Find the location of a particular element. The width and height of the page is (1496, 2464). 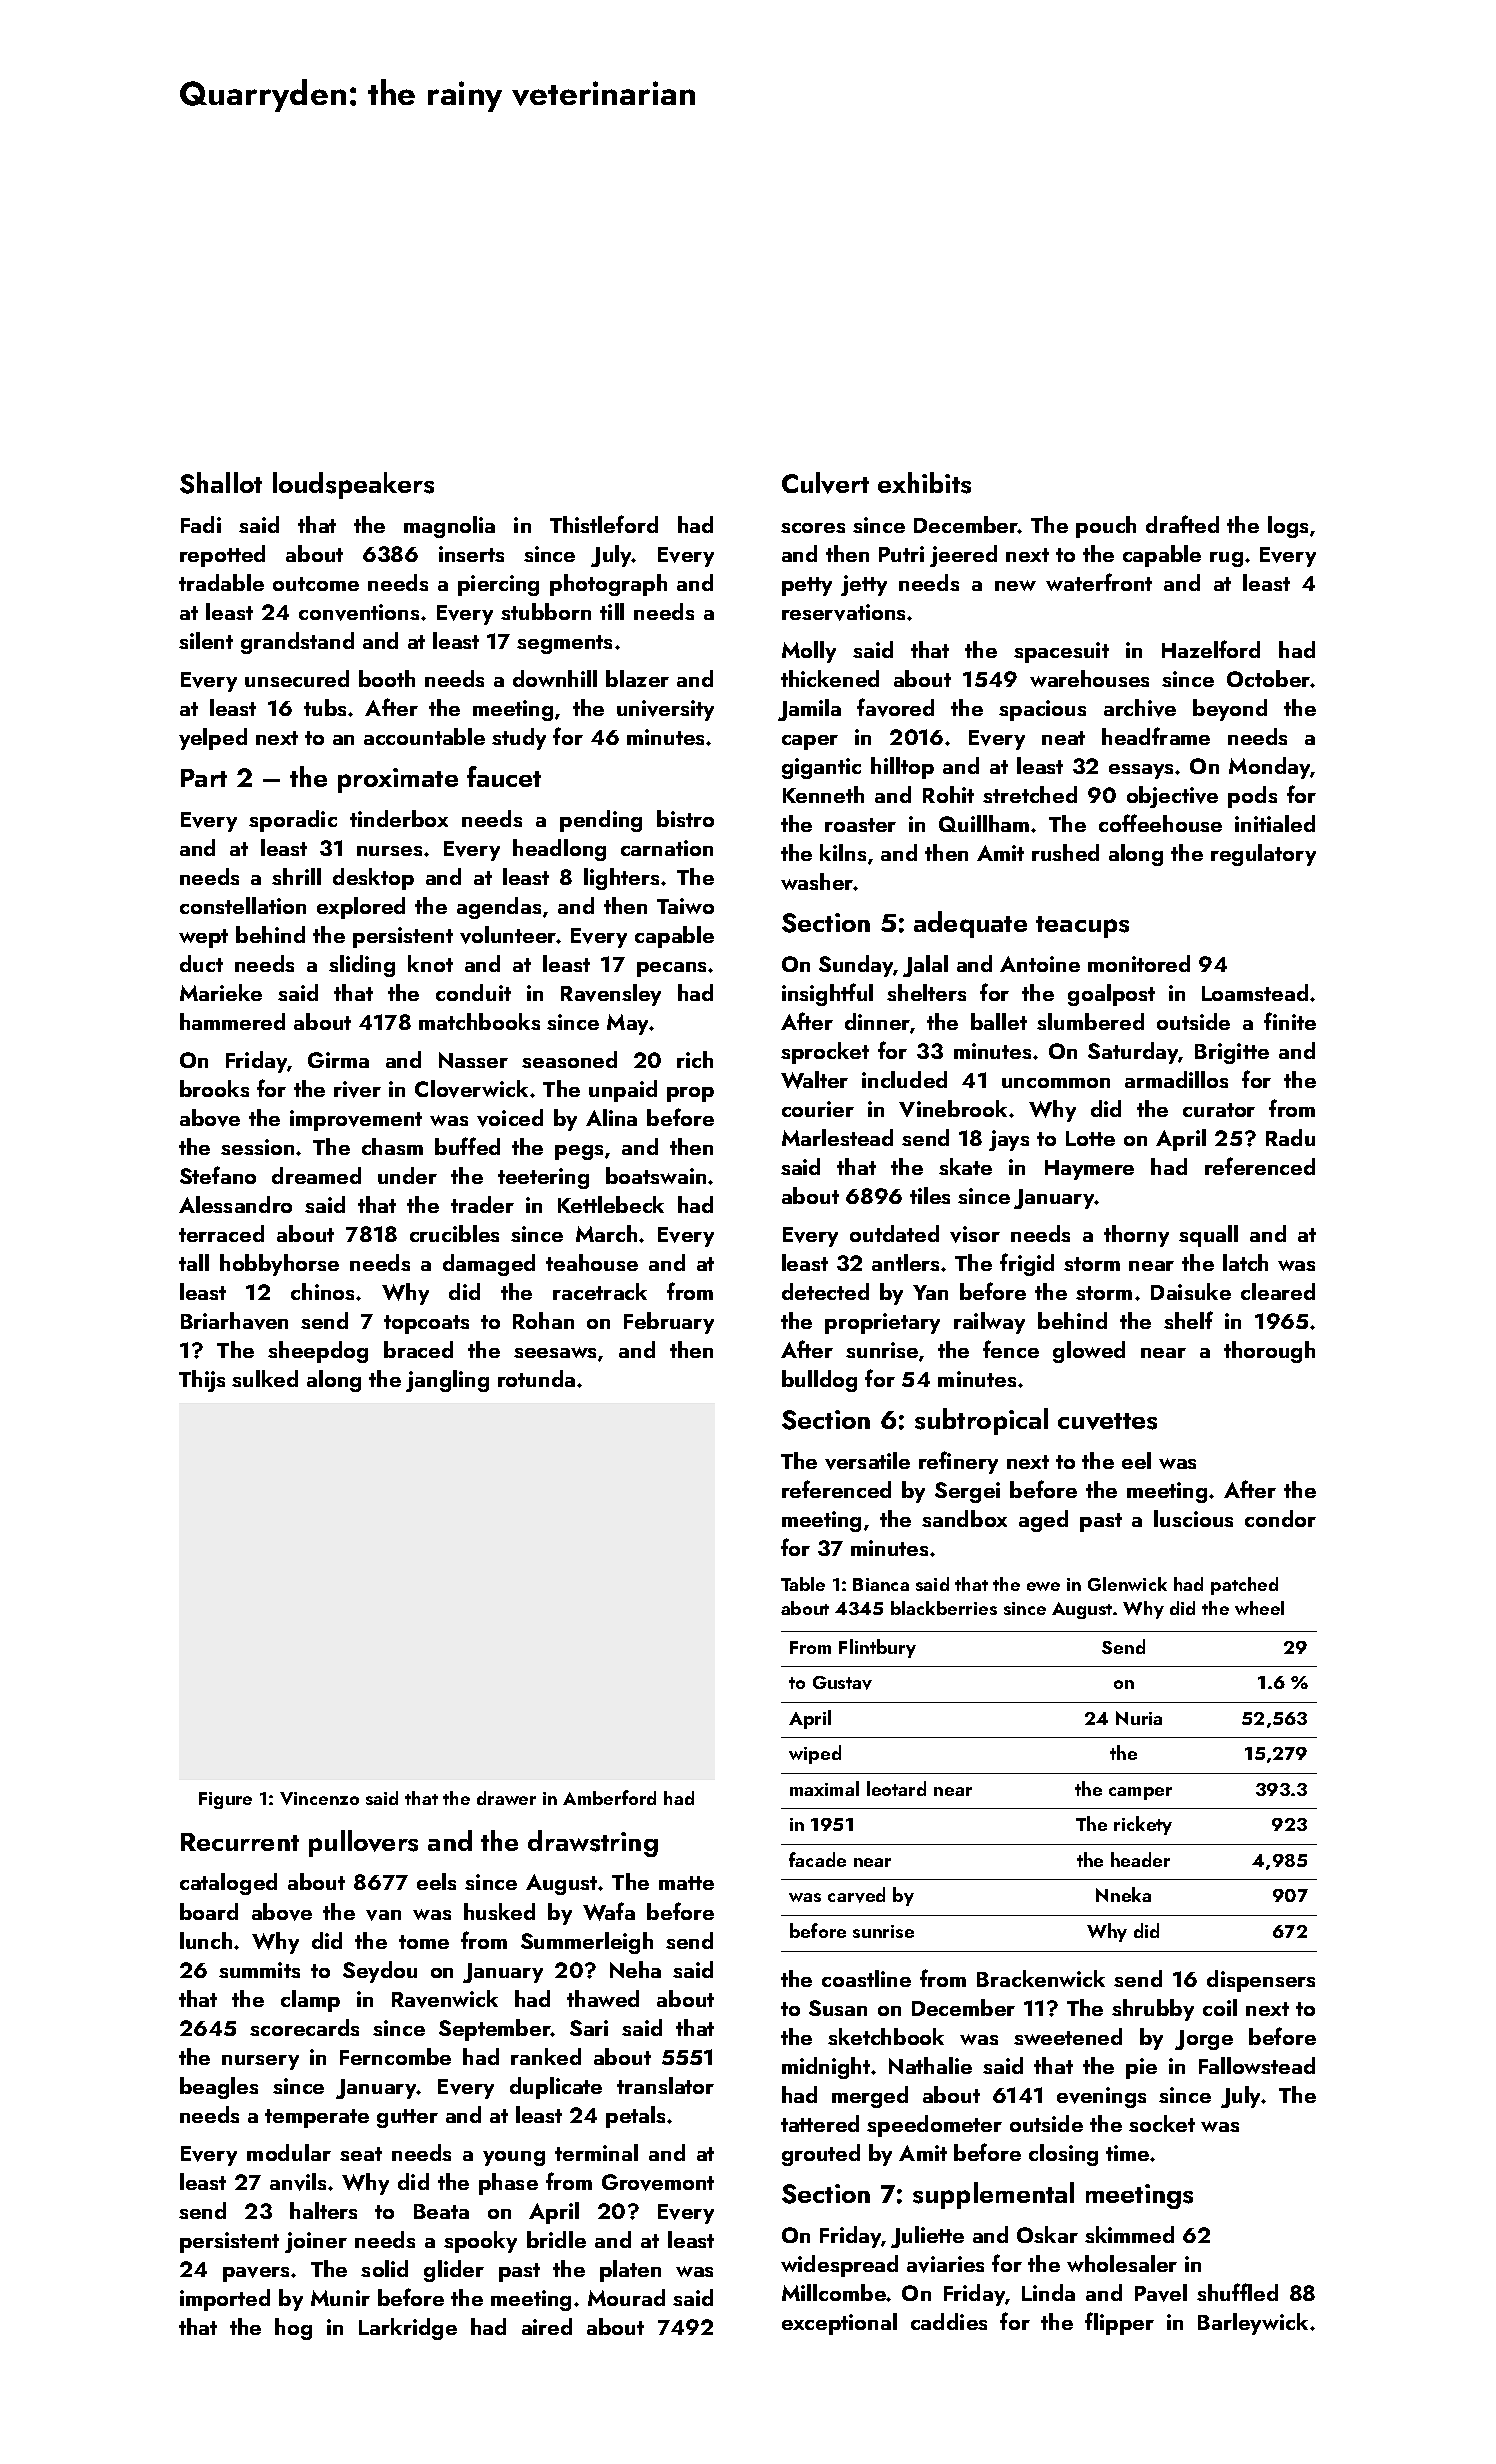

Culvert is located at coordinates (825, 483).
